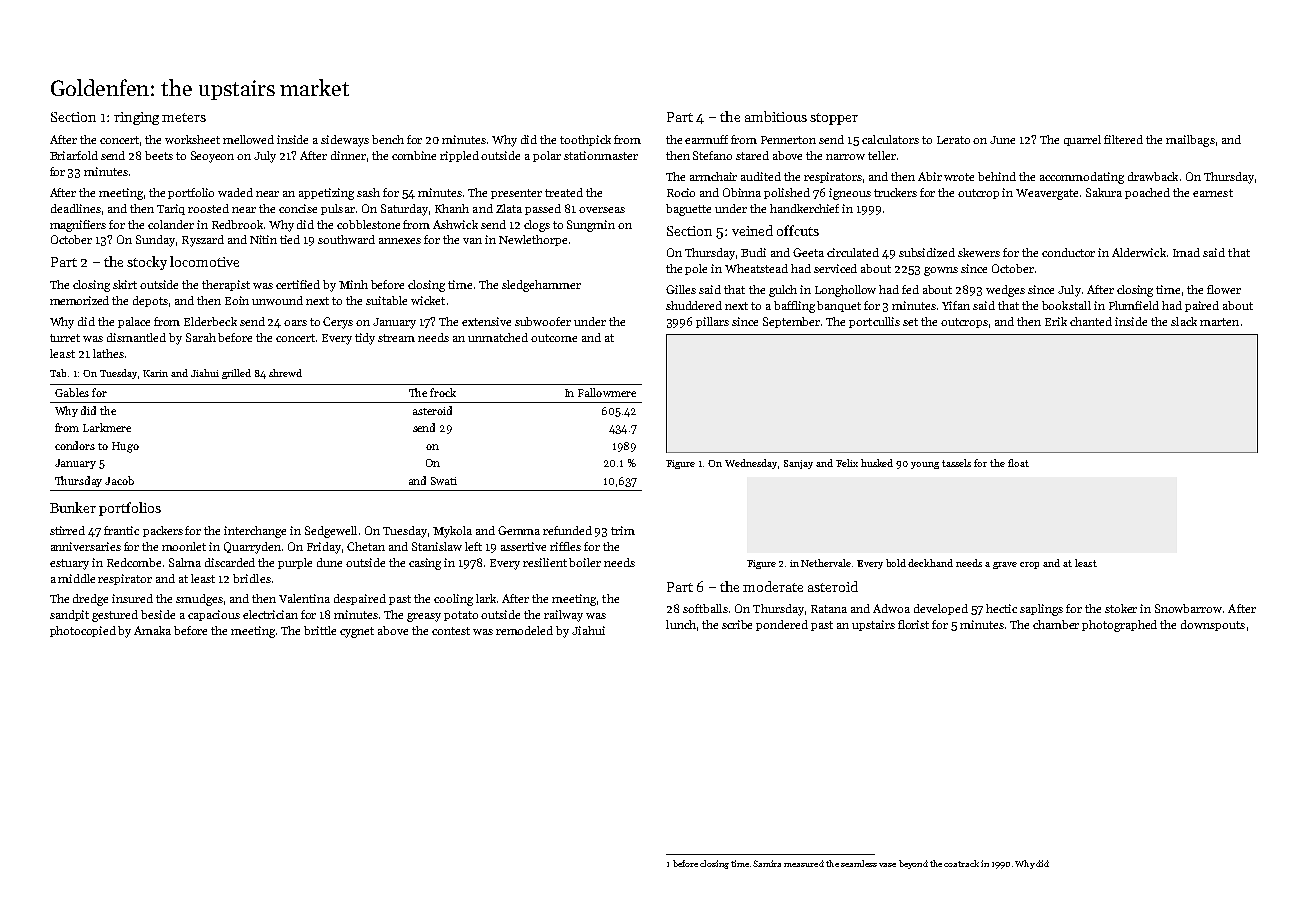  What do you see at coordinates (1186, 252) in the page?
I see `Imad` at bounding box center [1186, 252].
